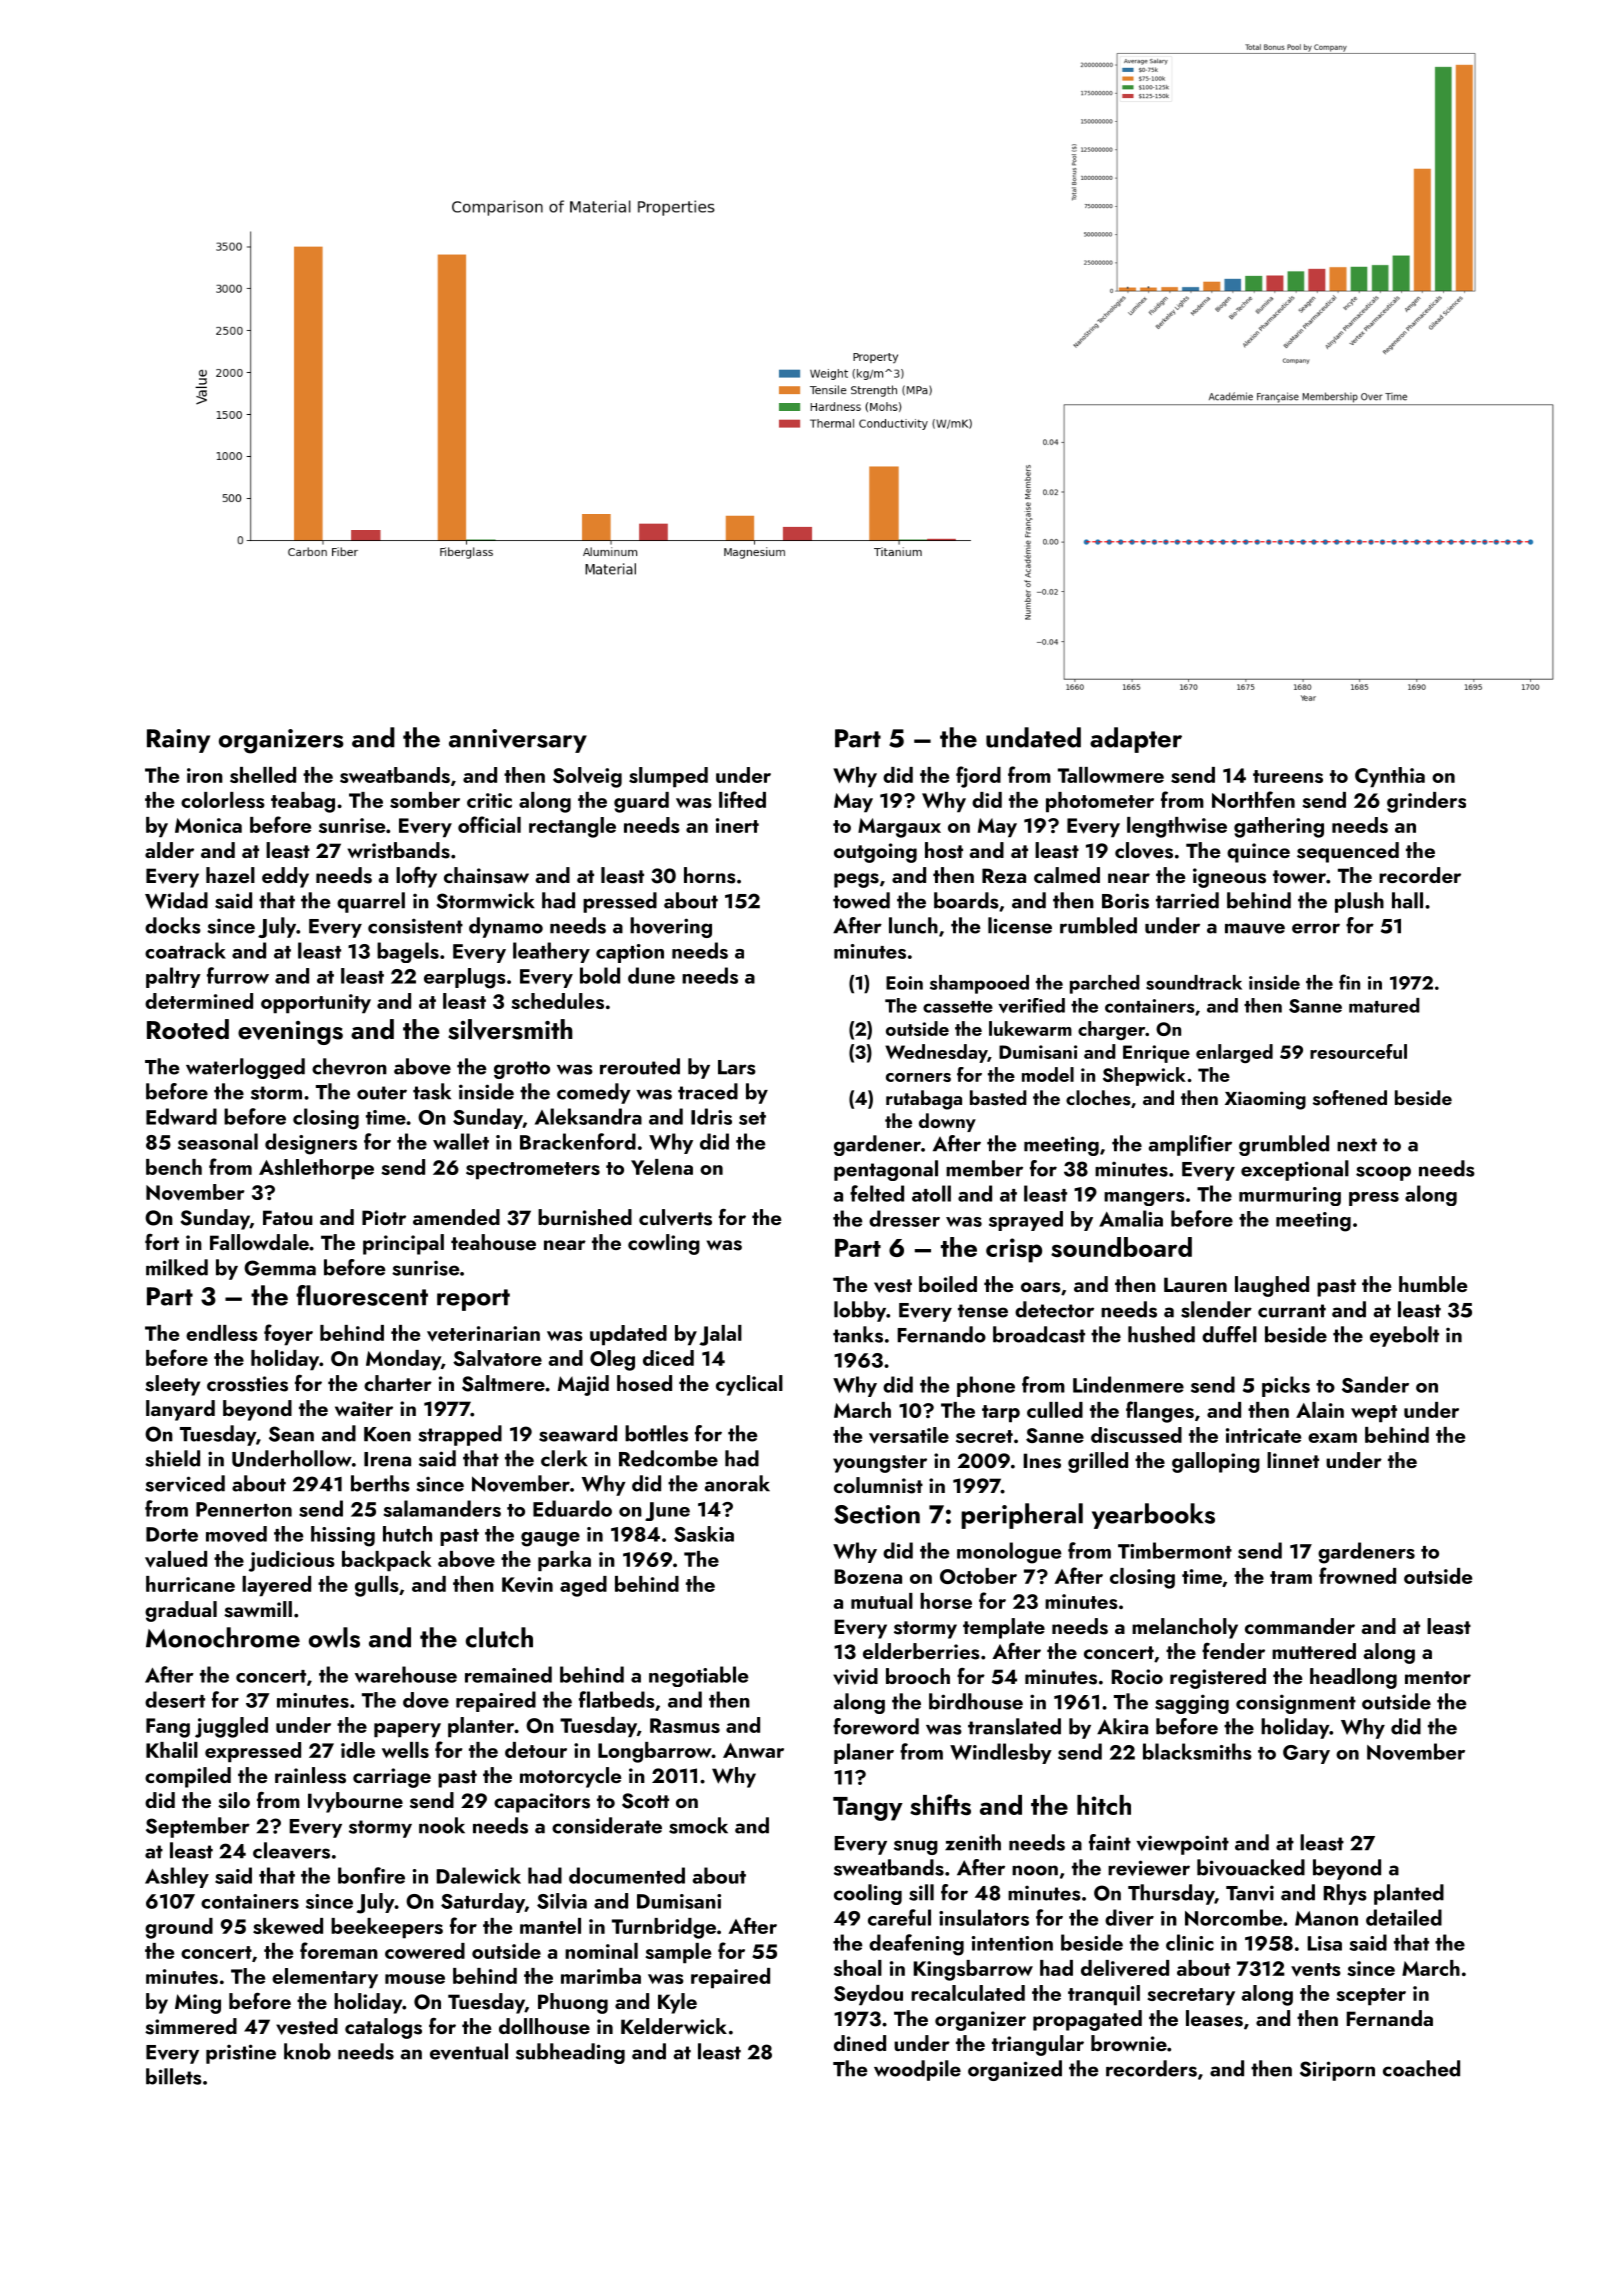 Image resolution: width=1620 pixels, height=2292 pixels. Describe the element at coordinates (1407, 900) in the screenshot. I see `hall` at that location.
